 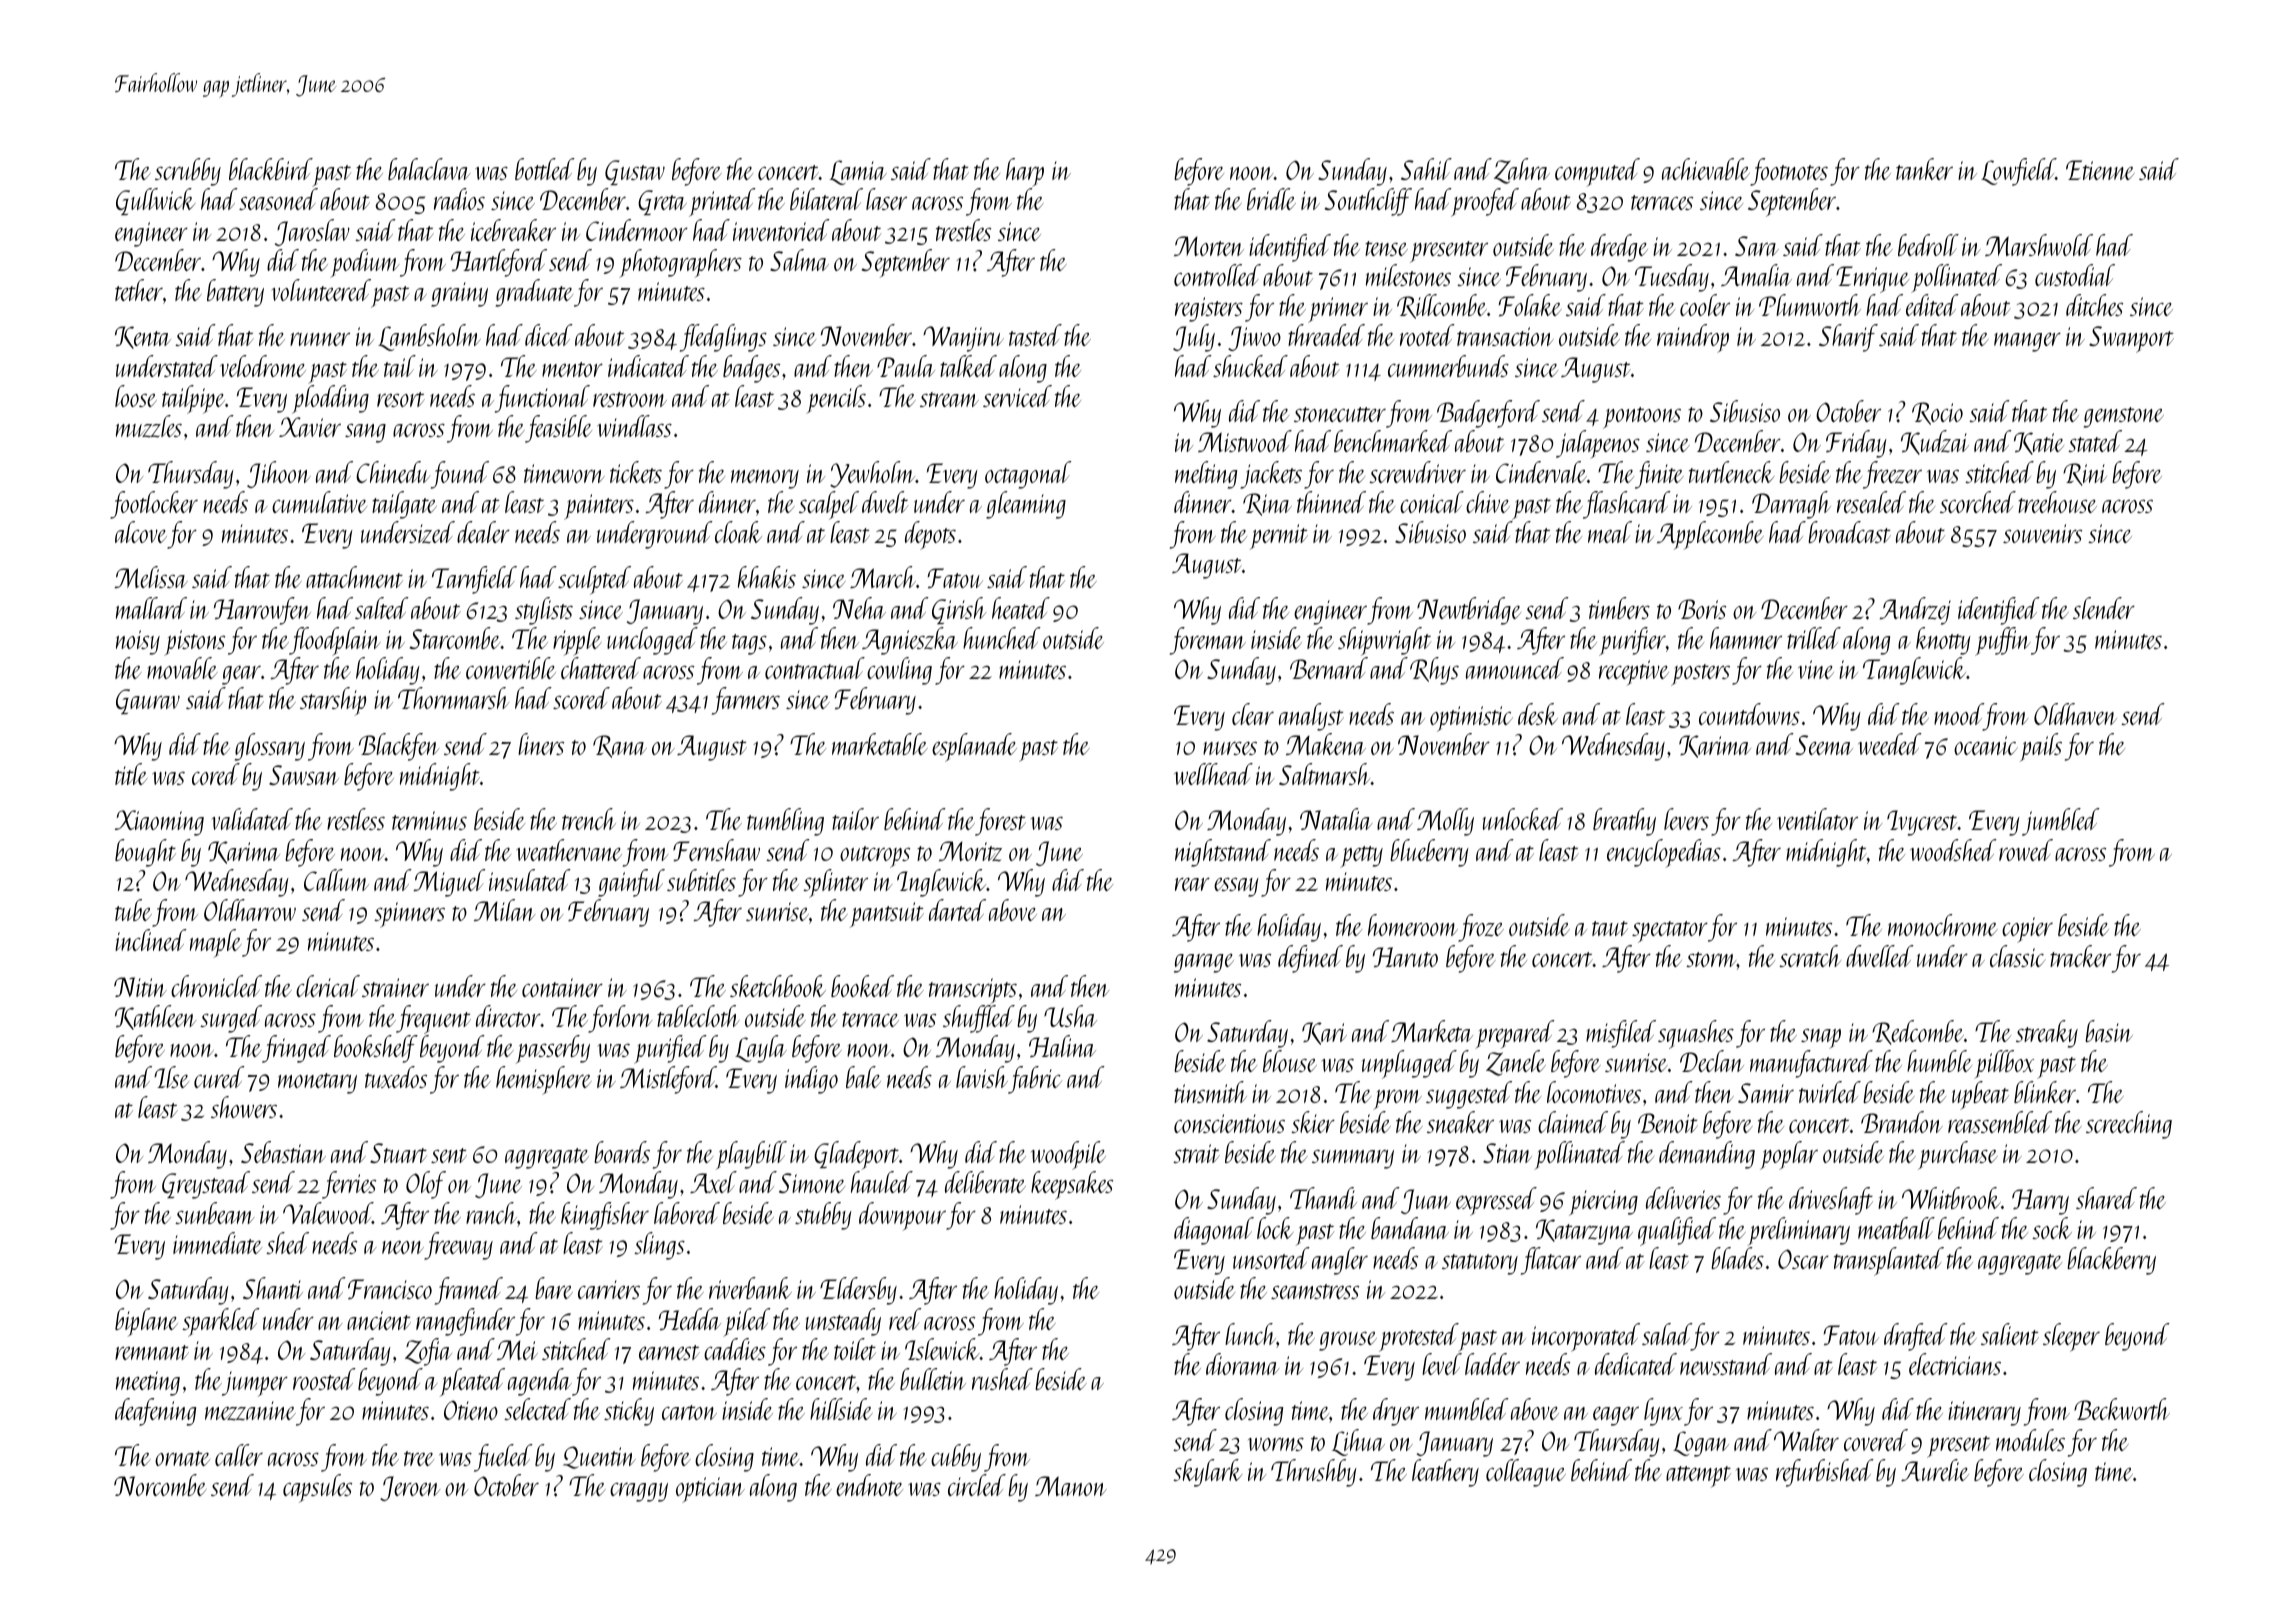 What do you see at coordinates (1693, 338) in the screenshot?
I see `raindrop` at bounding box center [1693, 338].
